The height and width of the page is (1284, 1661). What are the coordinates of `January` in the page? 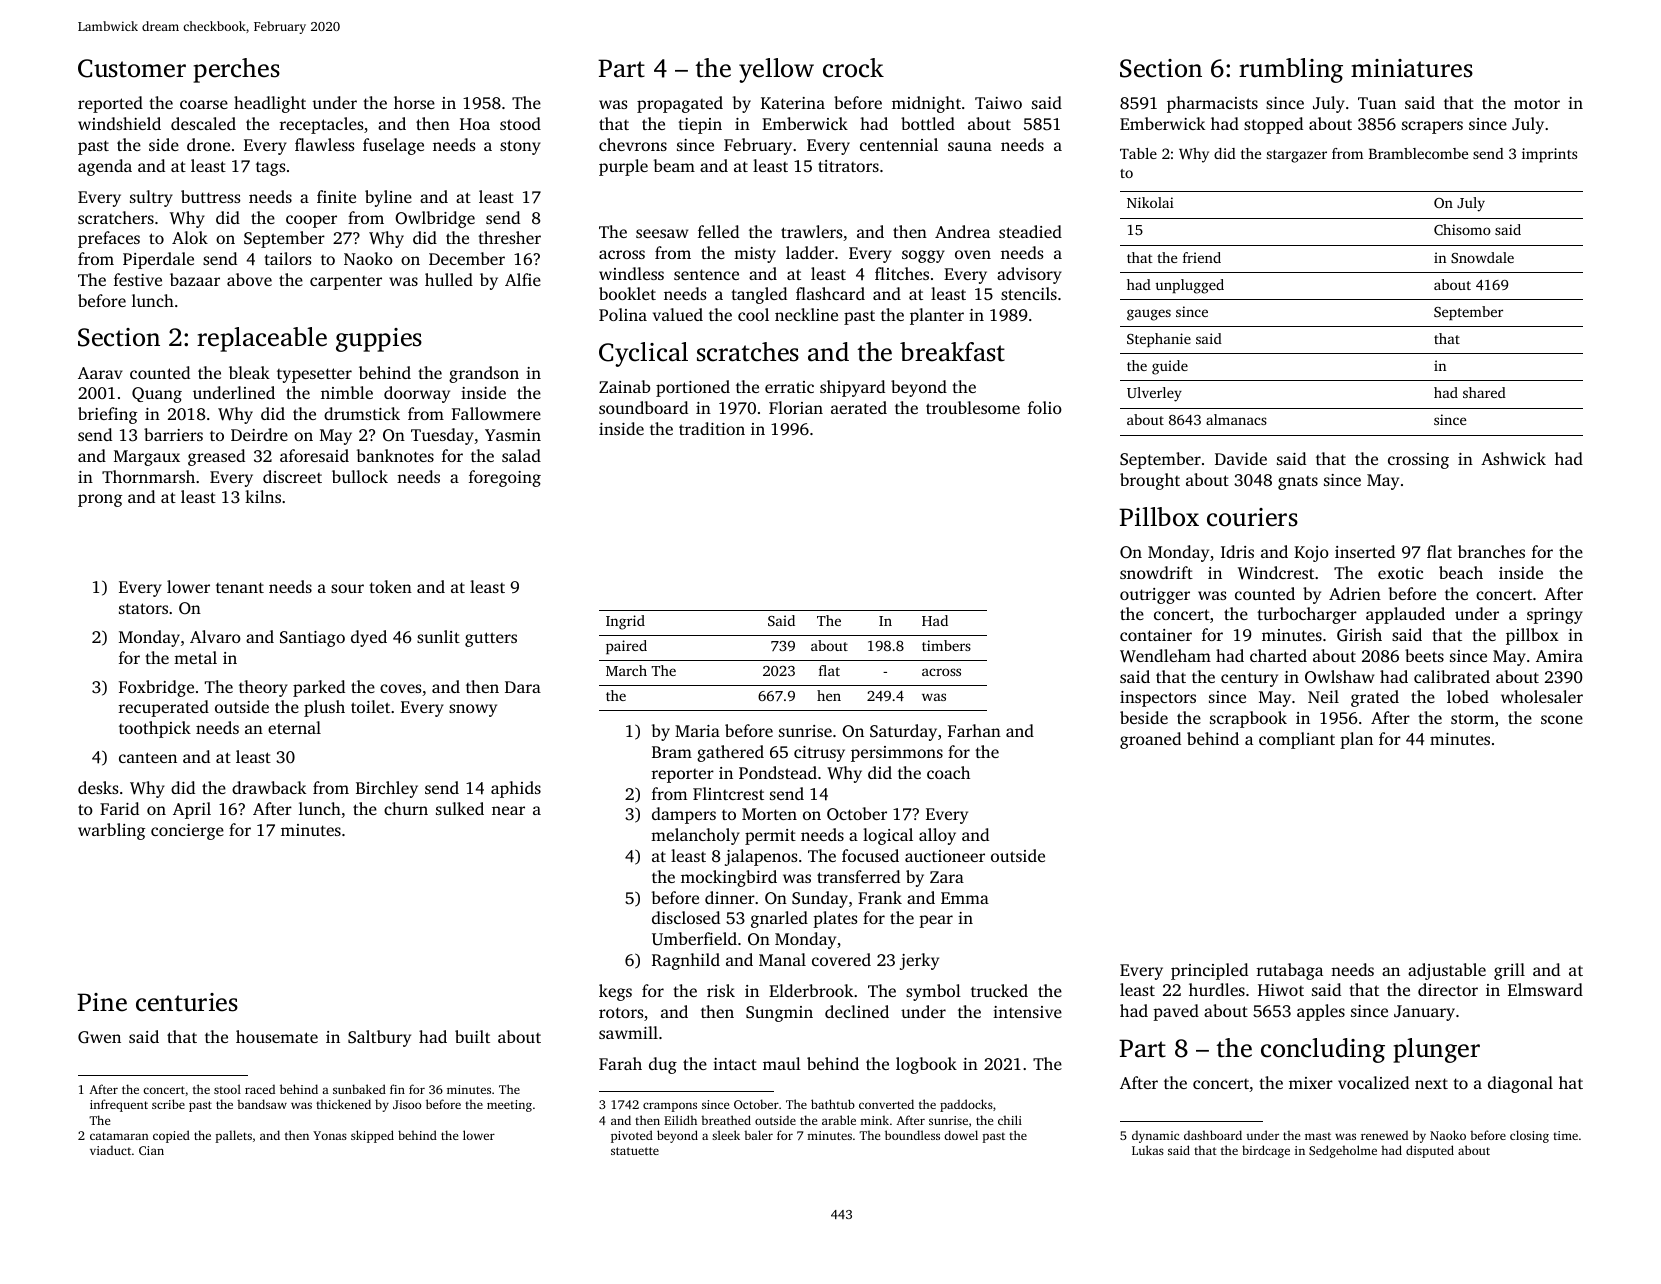 It's located at (1424, 1013).
